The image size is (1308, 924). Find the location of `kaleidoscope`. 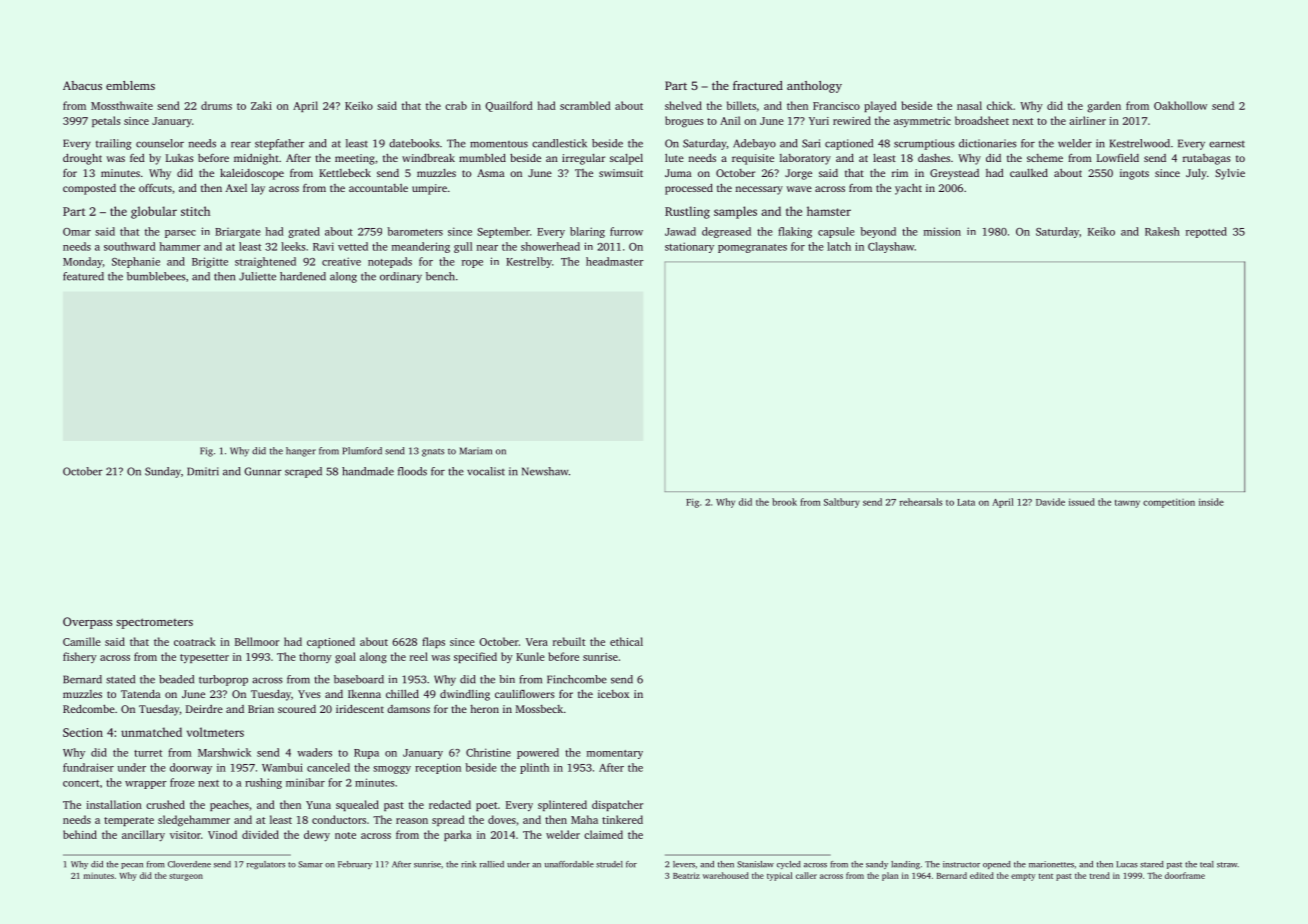

kaleidoscope is located at coordinates (252, 174).
